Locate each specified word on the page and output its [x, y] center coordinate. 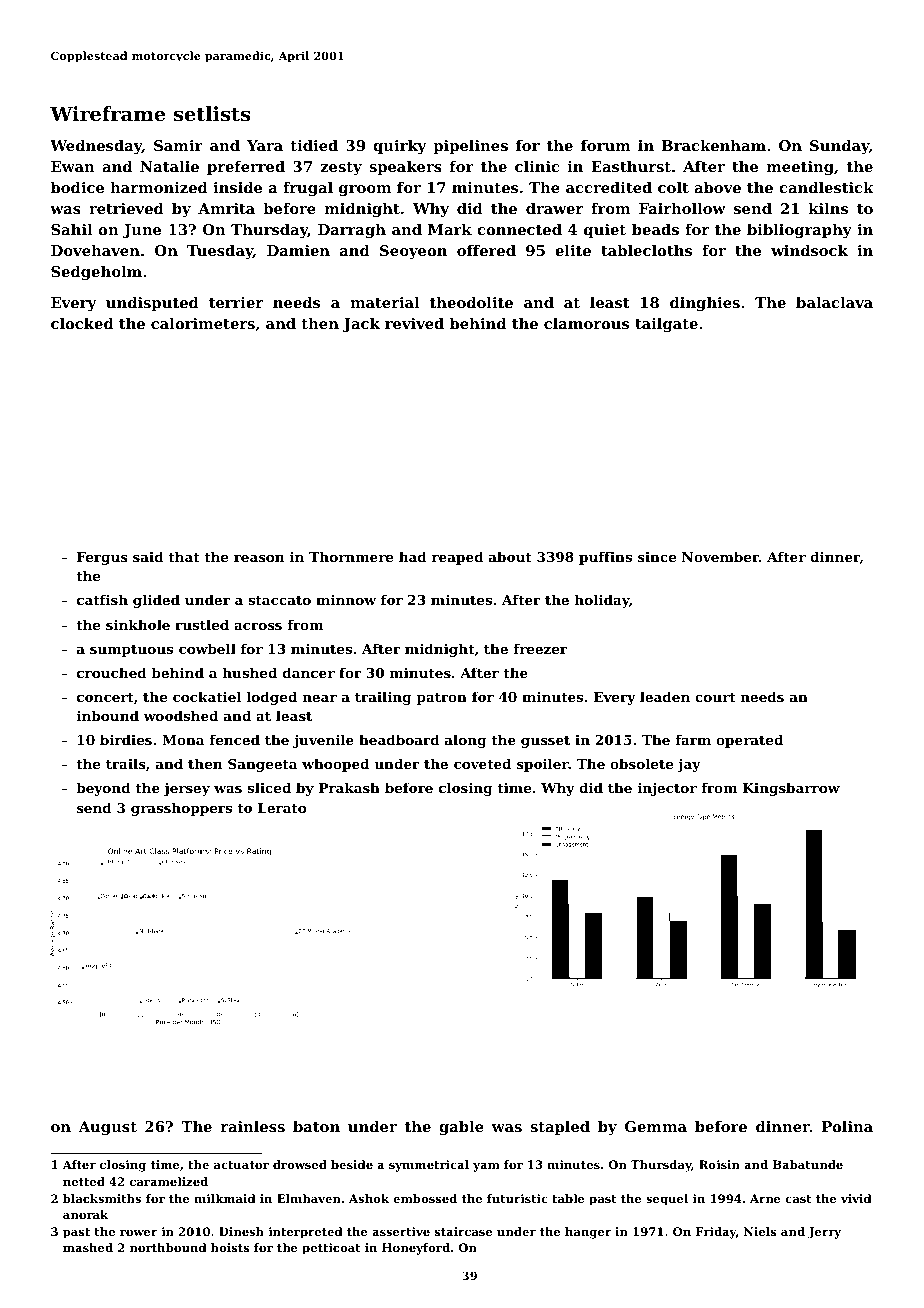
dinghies [705, 304]
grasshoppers [181, 809]
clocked [82, 323]
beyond [103, 789]
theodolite [471, 302]
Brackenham [714, 145]
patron [442, 699]
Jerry [824, 1233]
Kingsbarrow [791, 789]
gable [461, 1128]
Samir [178, 145]
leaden [665, 696]
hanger [588, 1233]
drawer [554, 208]
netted [84, 1181]
